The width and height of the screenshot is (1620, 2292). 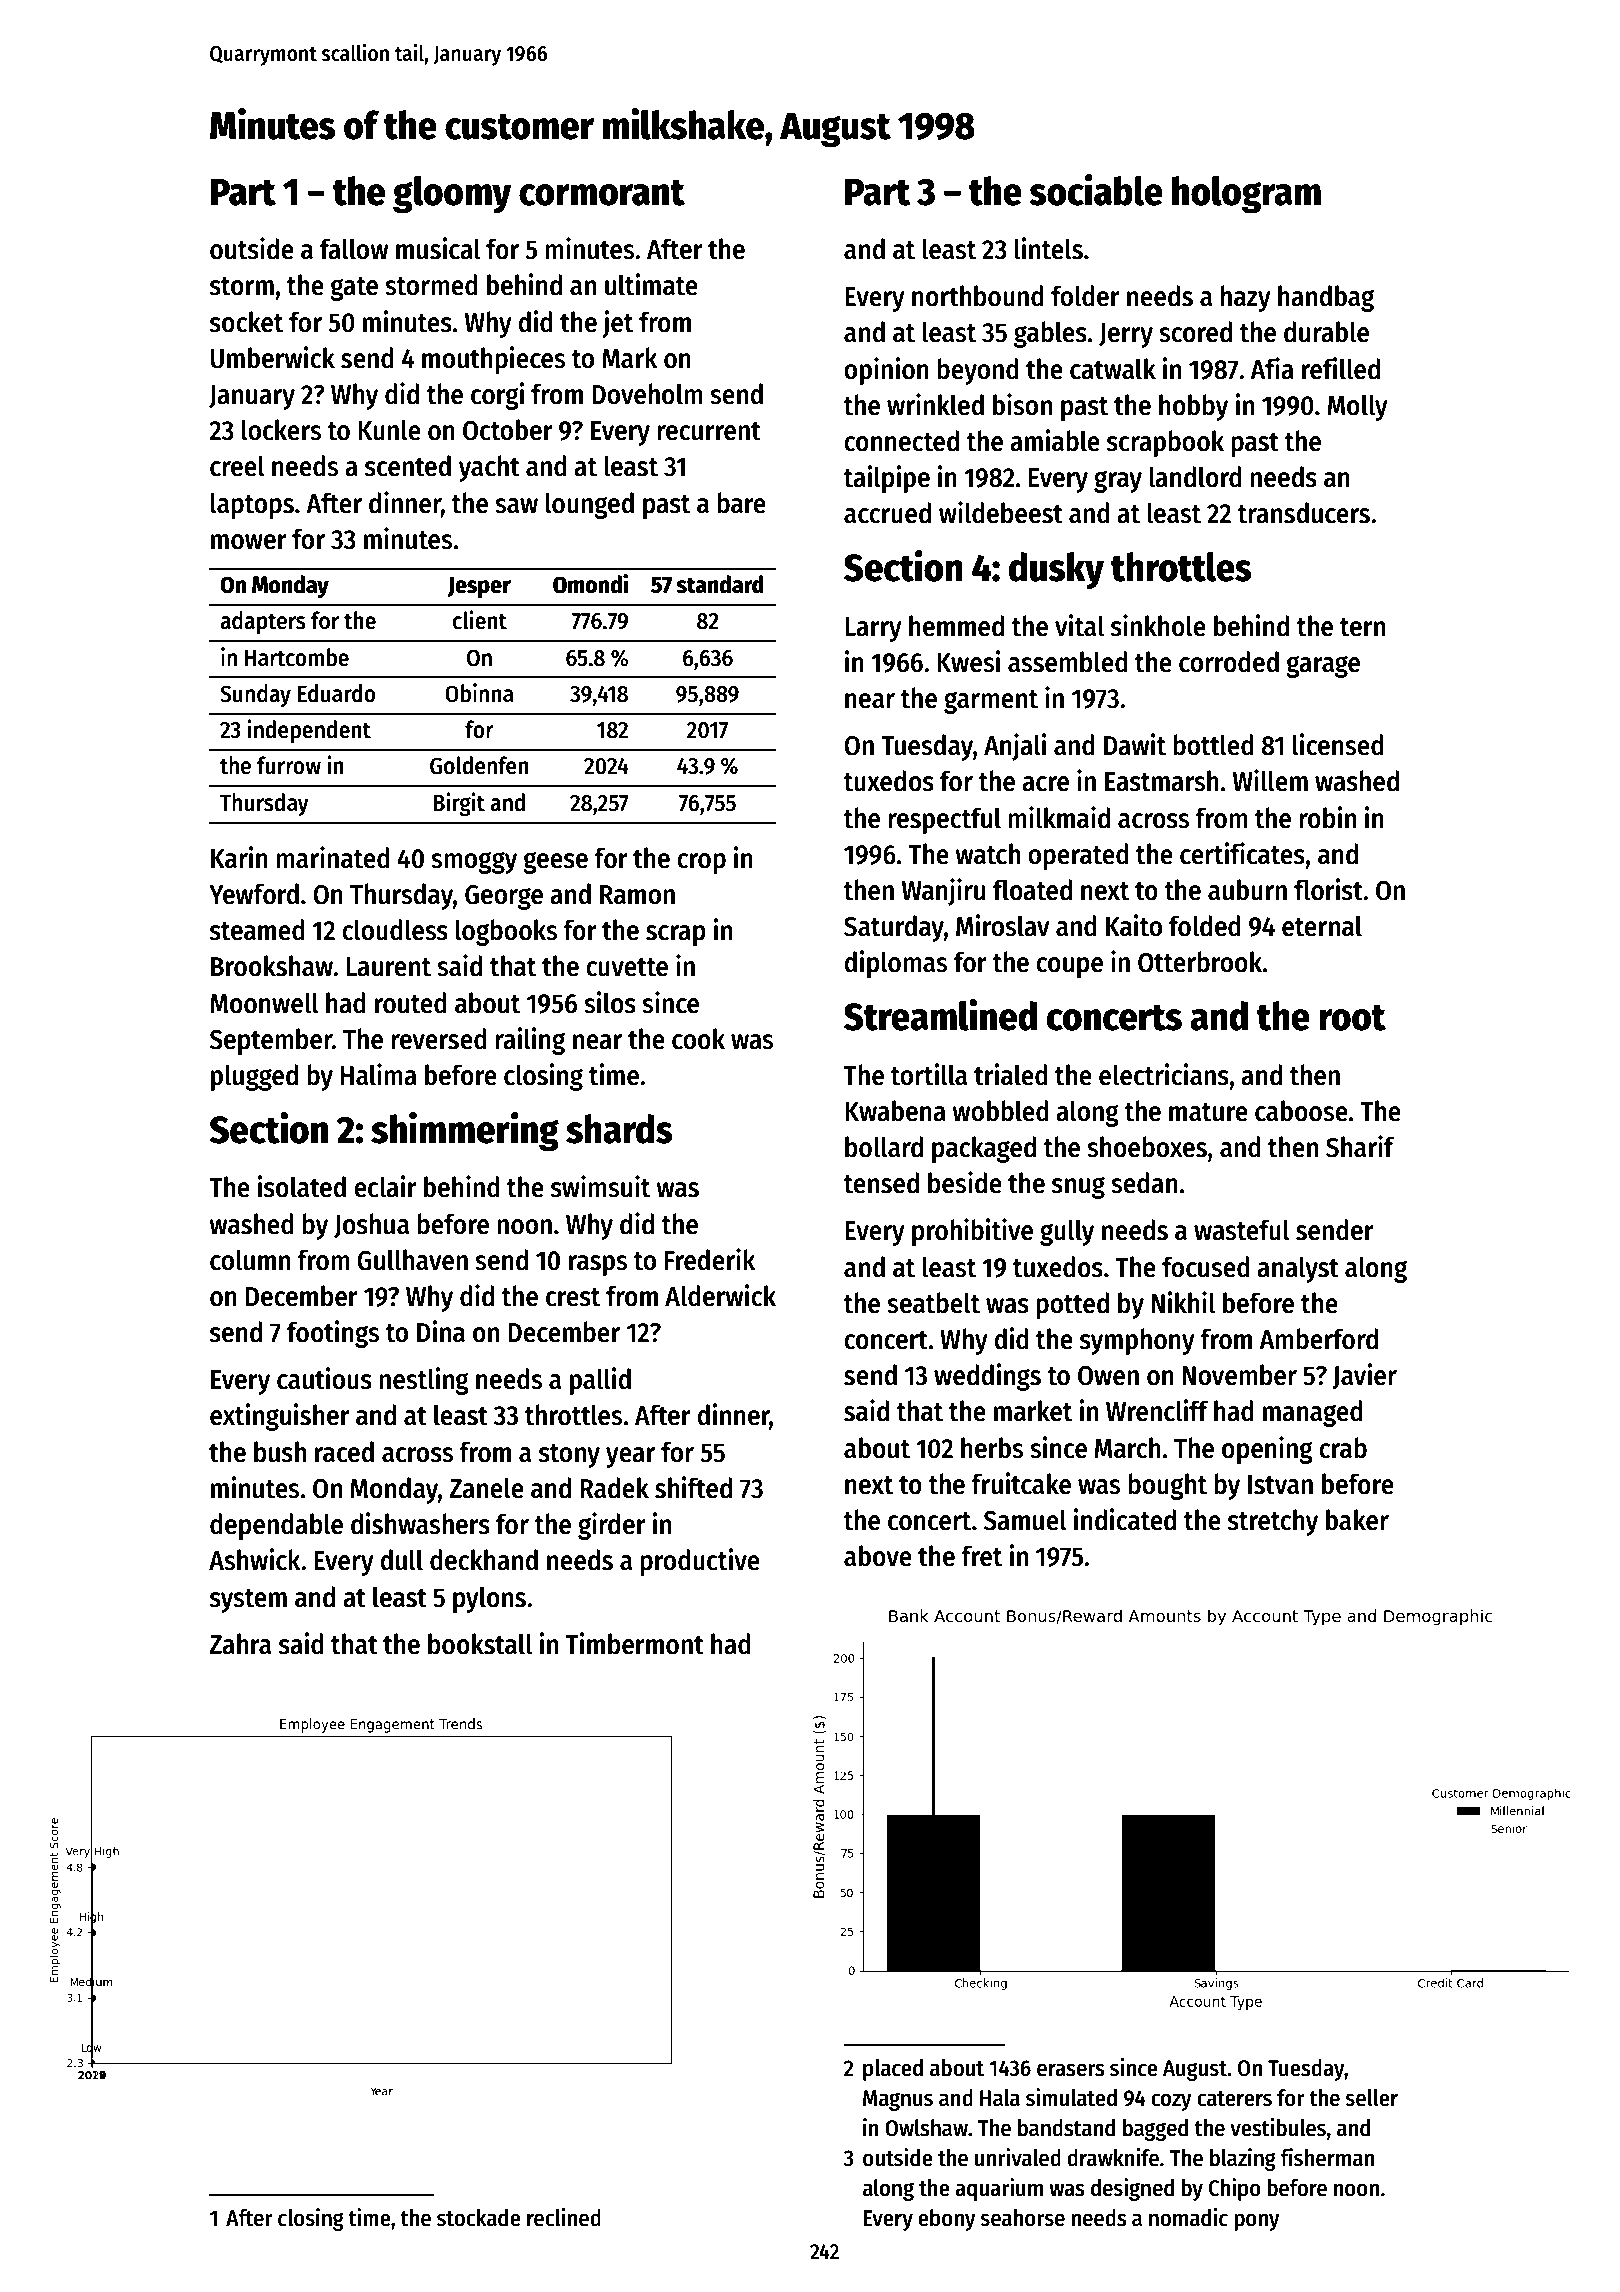 What do you see at coordinates (741, 503) in the screenshot?
I see `bare` at bounding box center [741, 503].
